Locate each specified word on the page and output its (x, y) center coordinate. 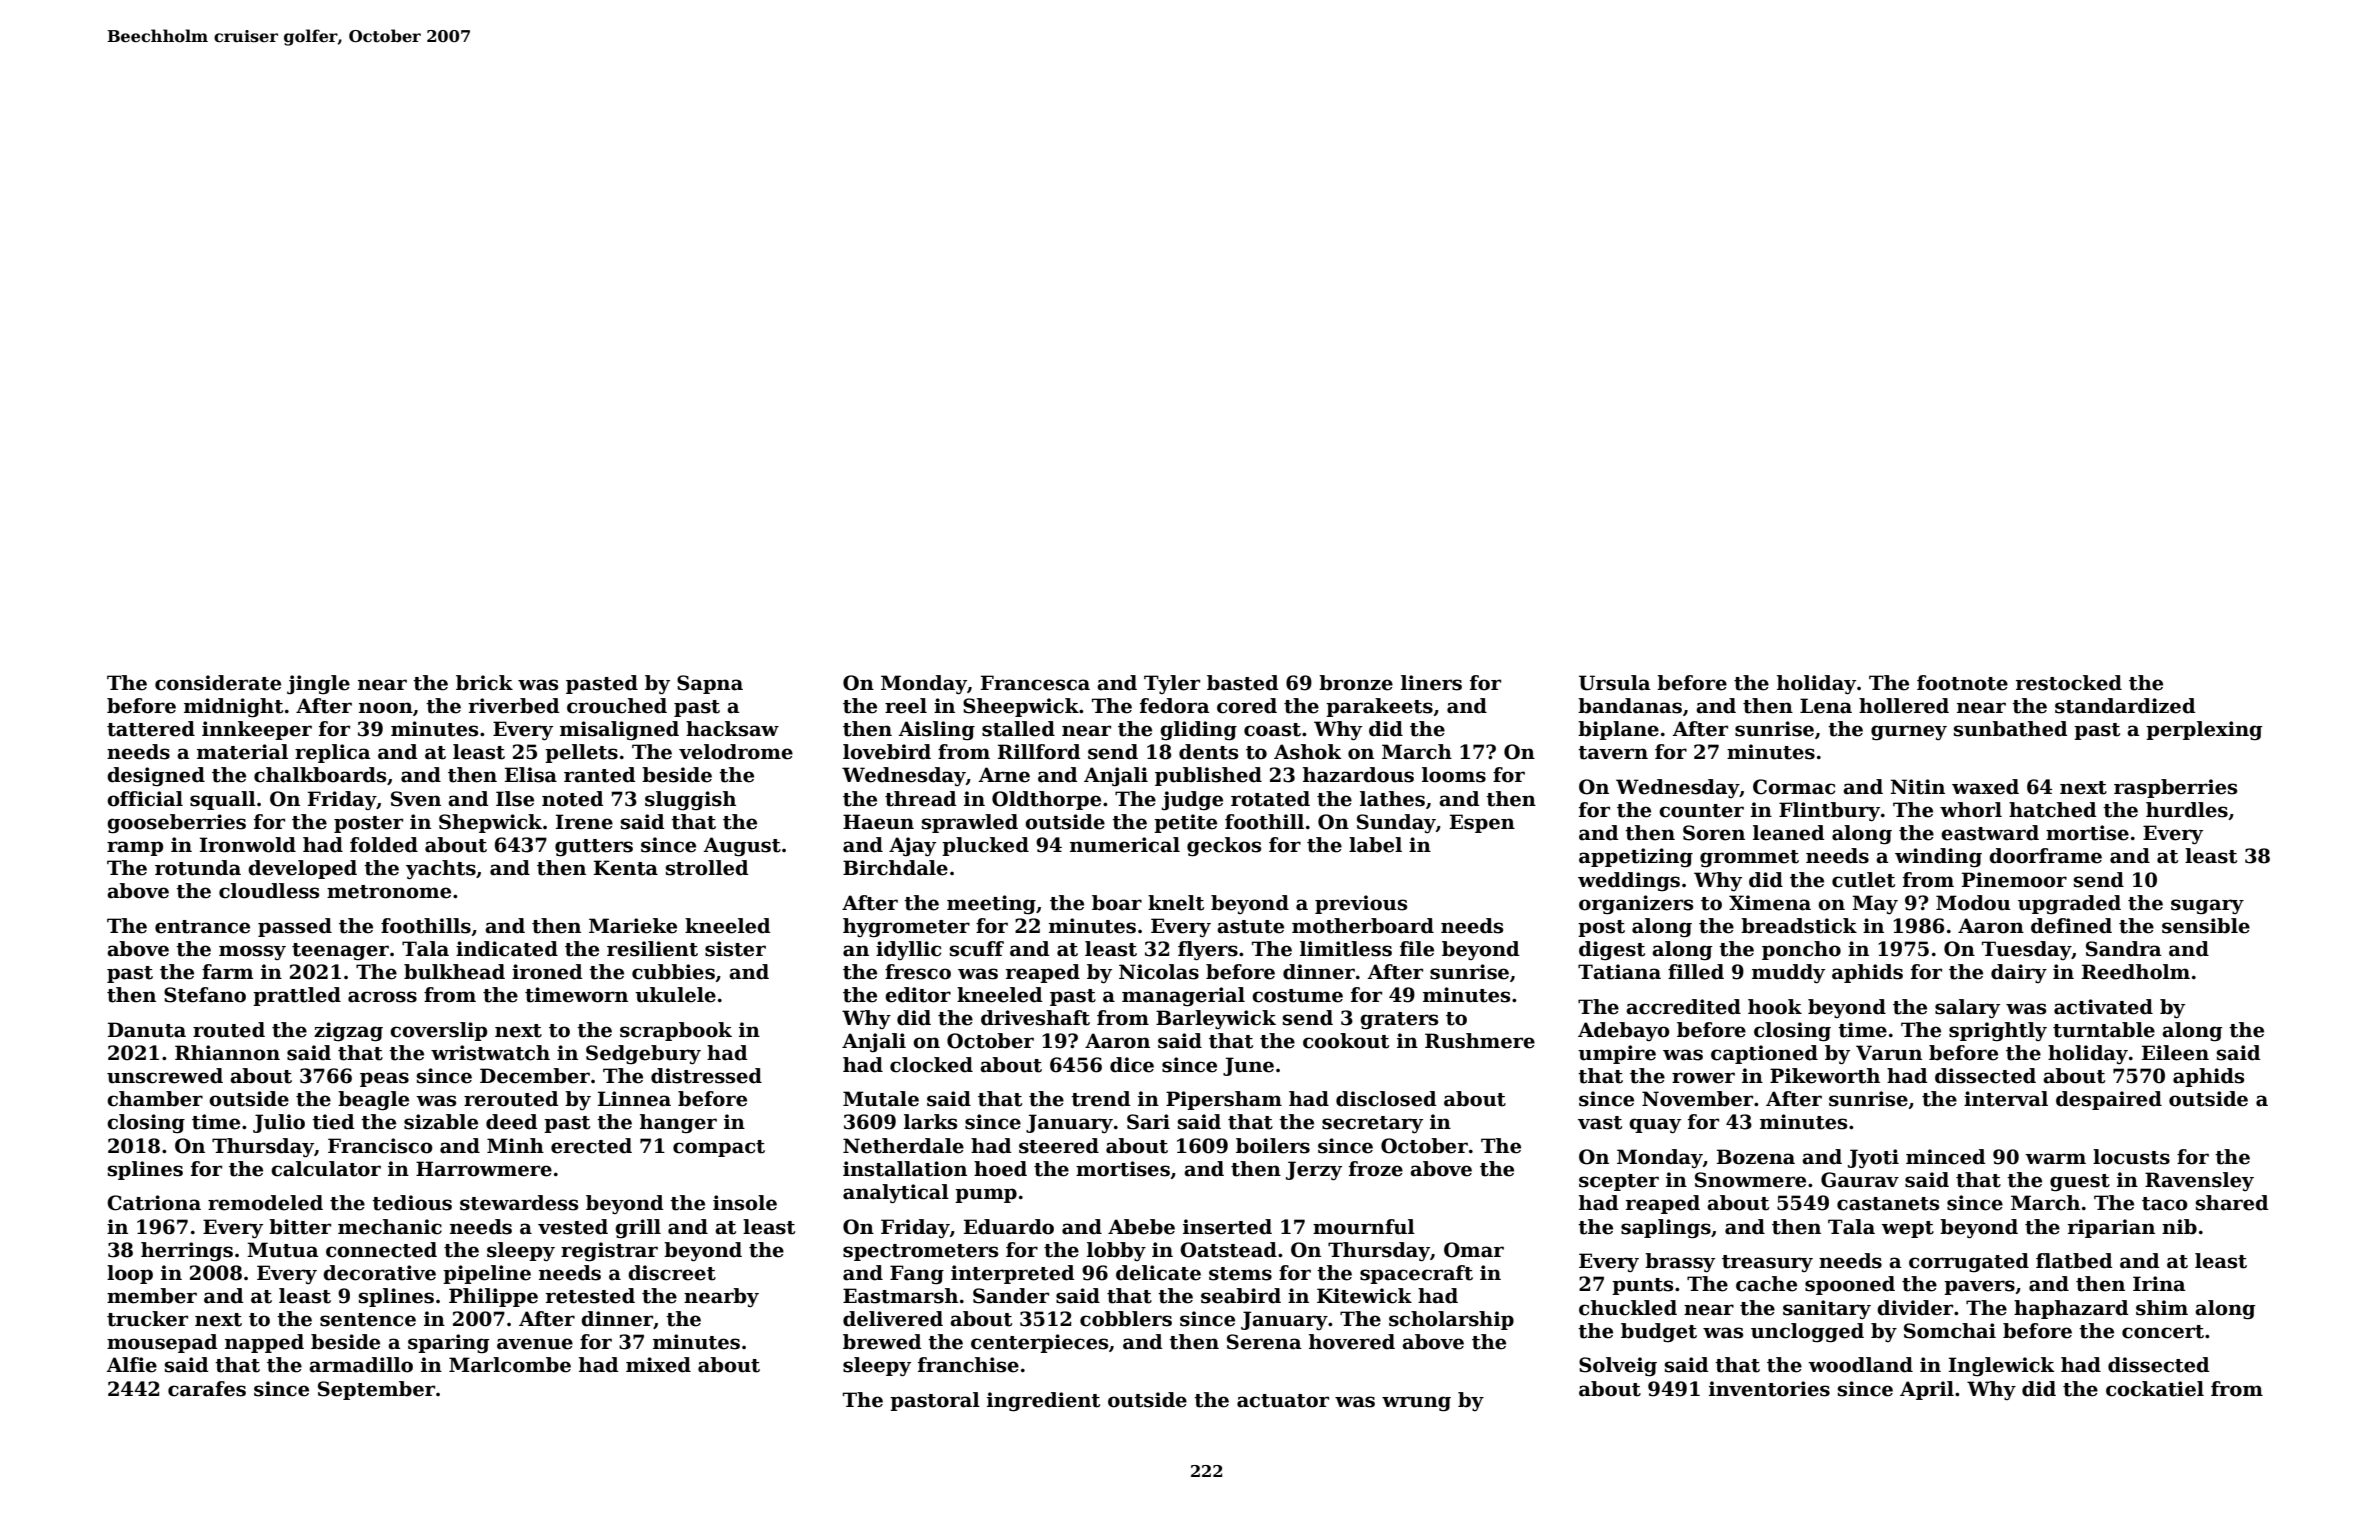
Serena (1264, 1342)
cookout (1346, 1041)
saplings (1666, 1229)
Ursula (1615, 683)
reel (906, 706)
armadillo (361, 1365)
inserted (1227, 1227)
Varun (1889, 1053)
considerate (218, 683)
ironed (547, 972)
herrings (187, 1251)
